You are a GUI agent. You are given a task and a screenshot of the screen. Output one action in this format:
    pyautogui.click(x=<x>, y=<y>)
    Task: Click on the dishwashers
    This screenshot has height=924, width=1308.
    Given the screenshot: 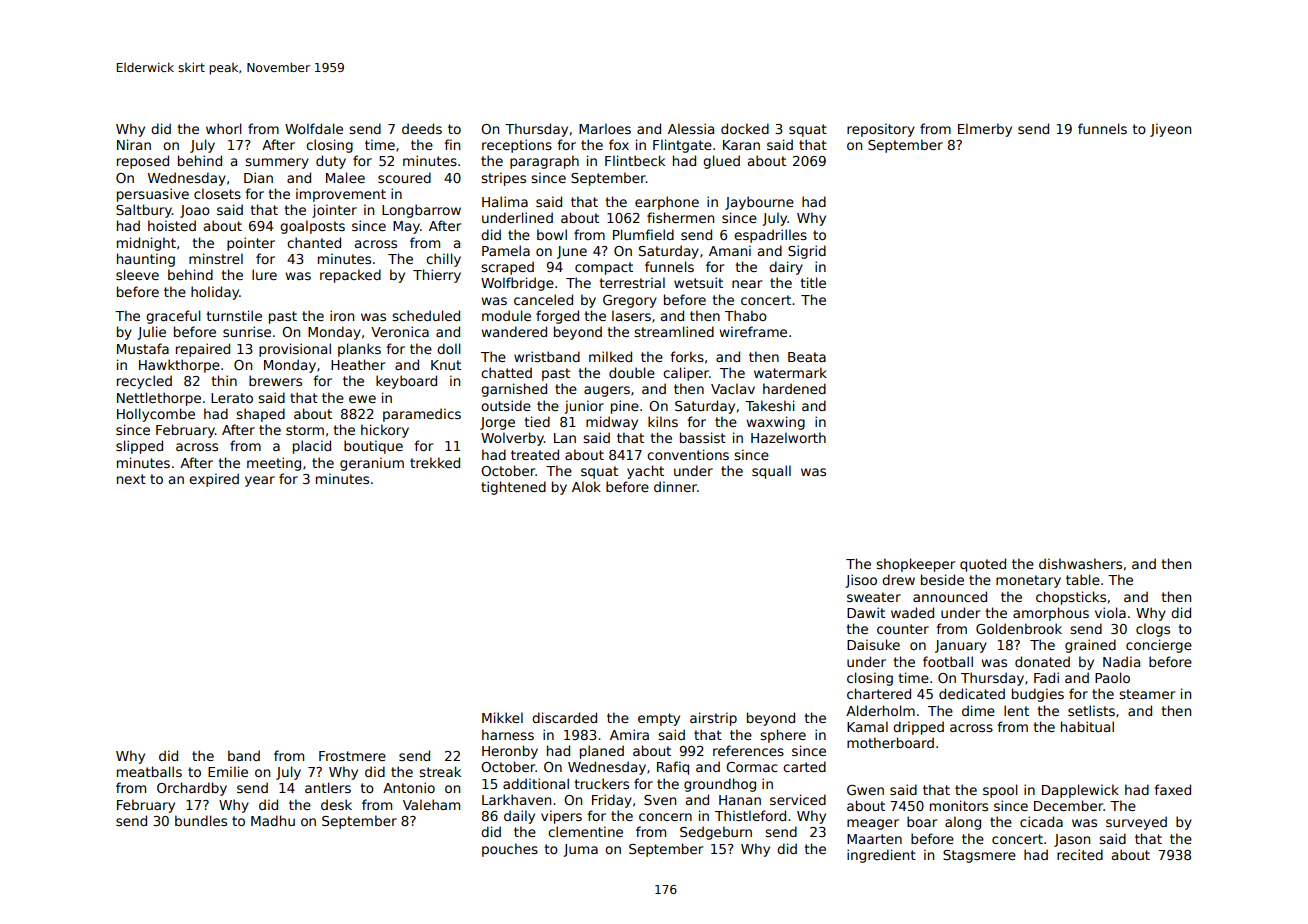 What is the action you would take?
    pyautogui.click(x=1080, y=563)
